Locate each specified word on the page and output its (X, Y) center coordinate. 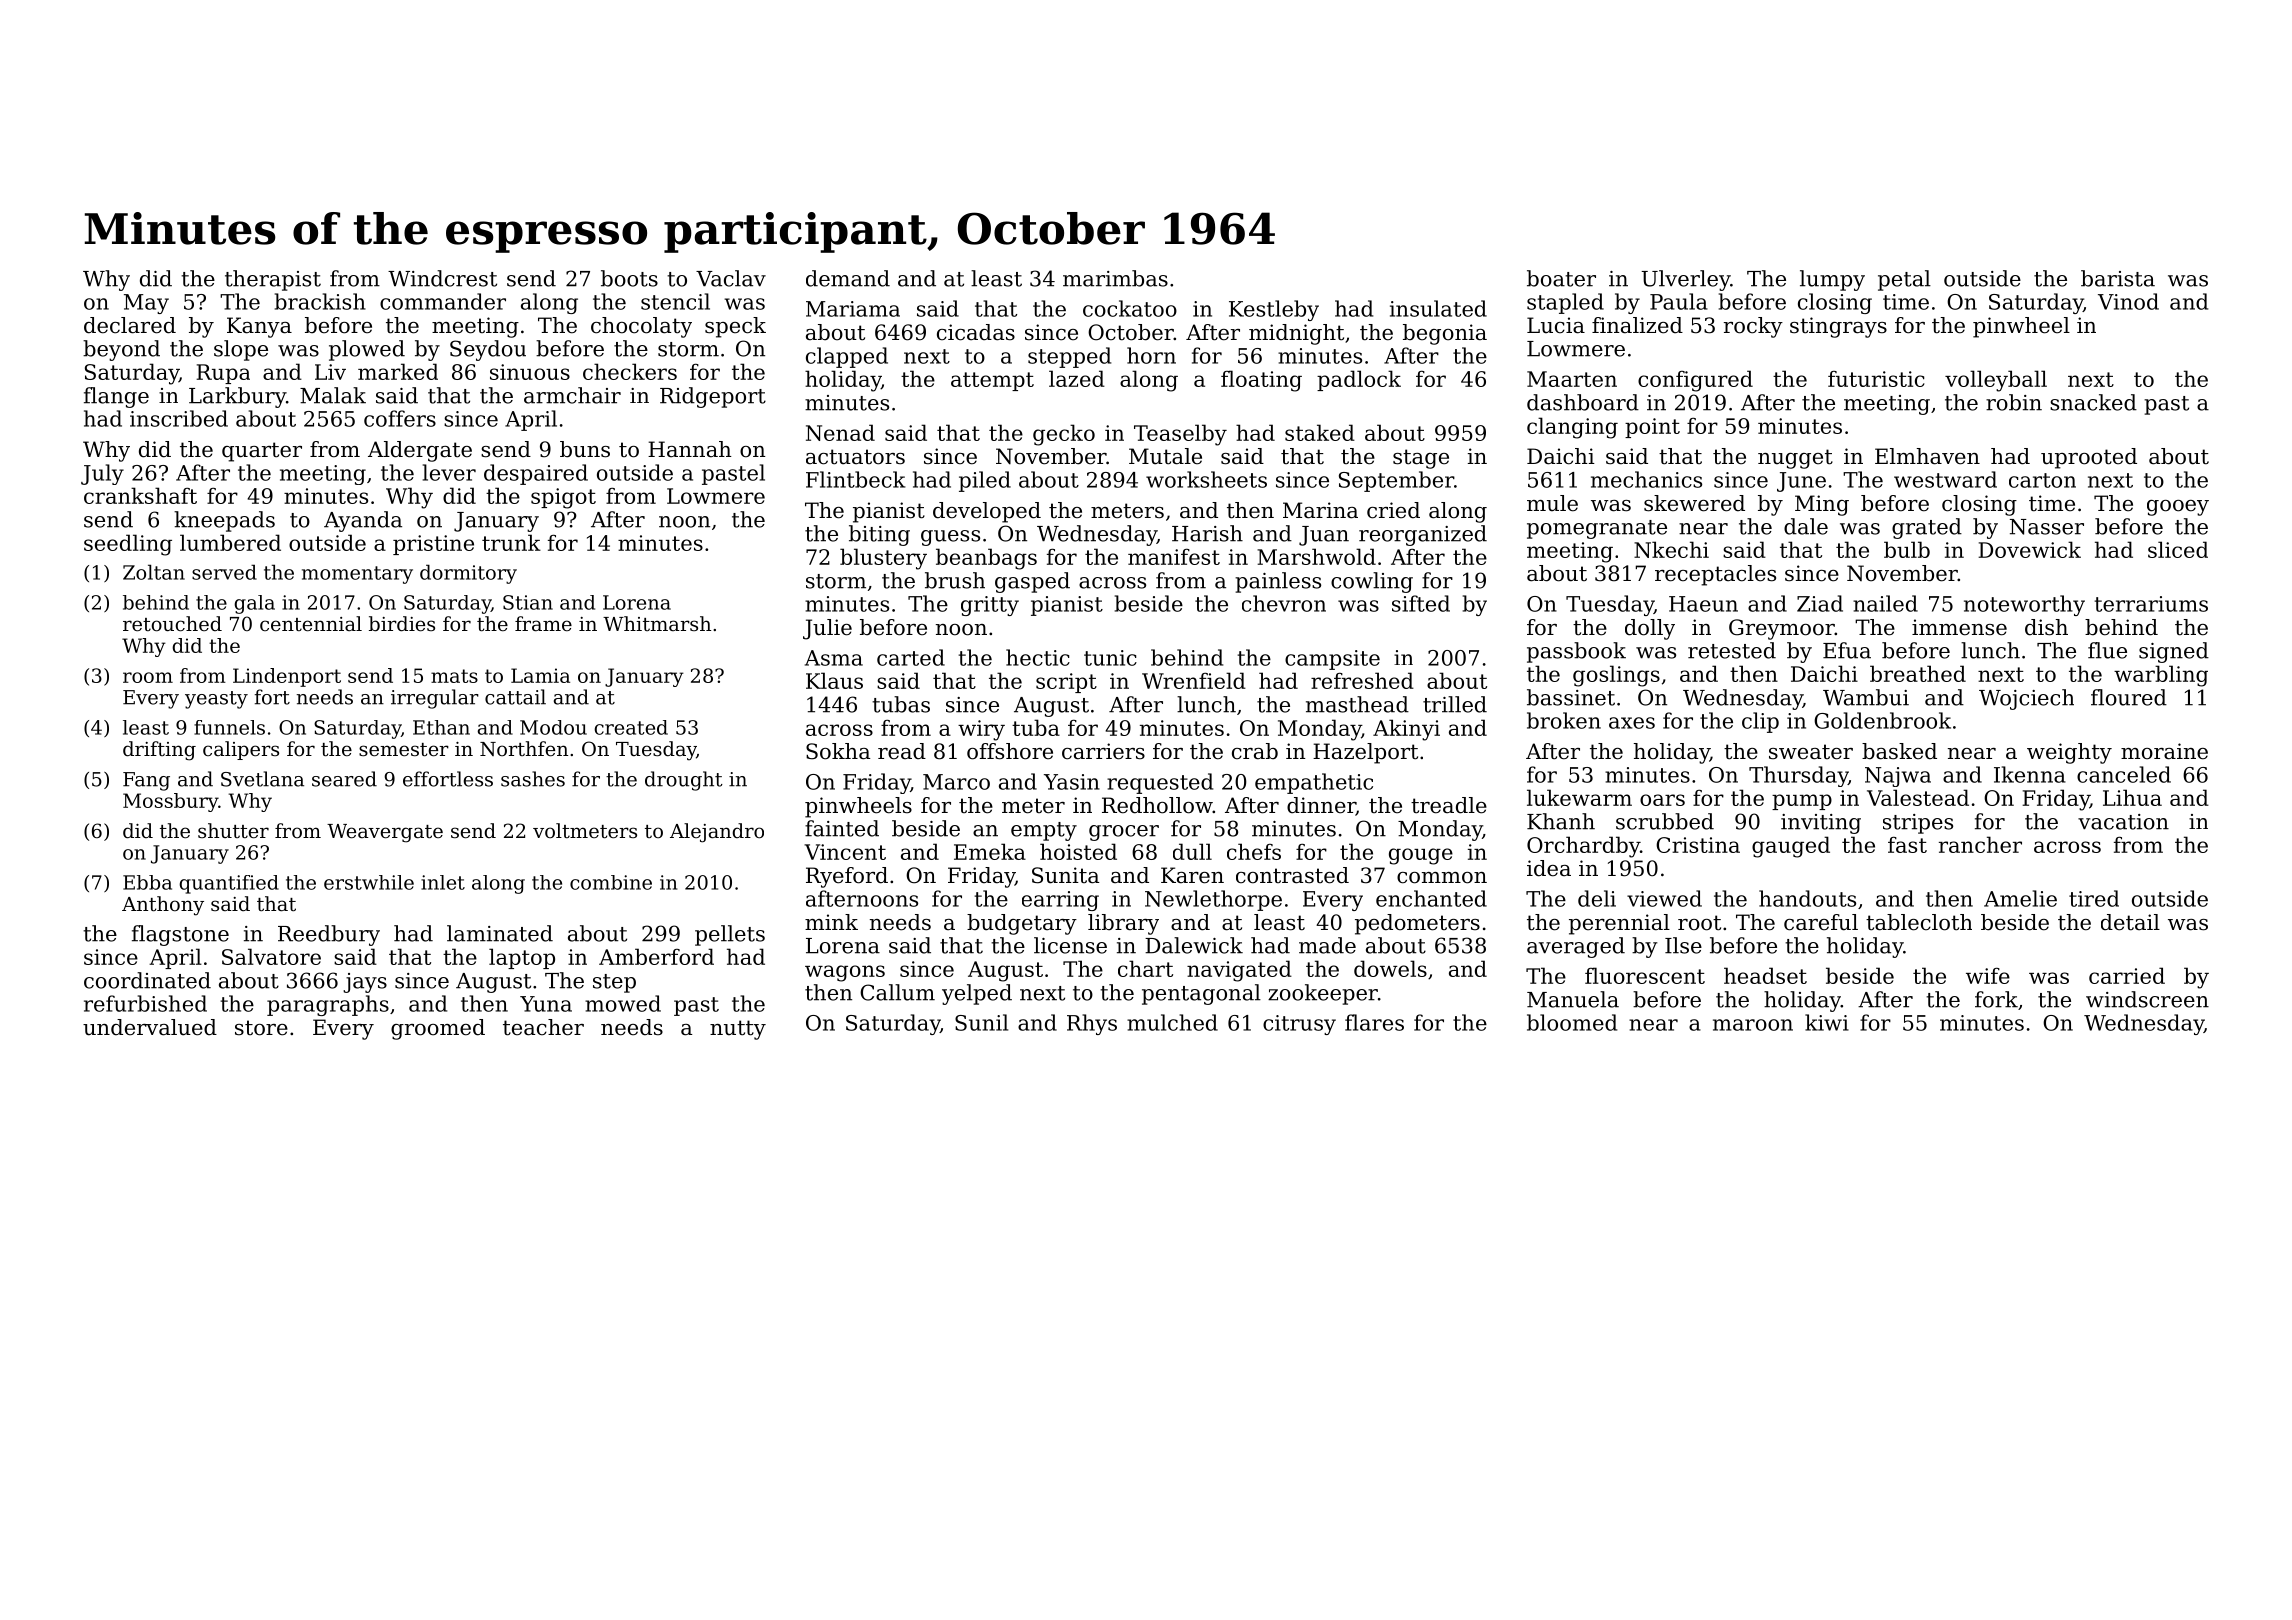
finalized (1637, 325)
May (146, 304)
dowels (1390, 968)
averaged (1576, 947)
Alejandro (717, 833)
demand (848, 278)
